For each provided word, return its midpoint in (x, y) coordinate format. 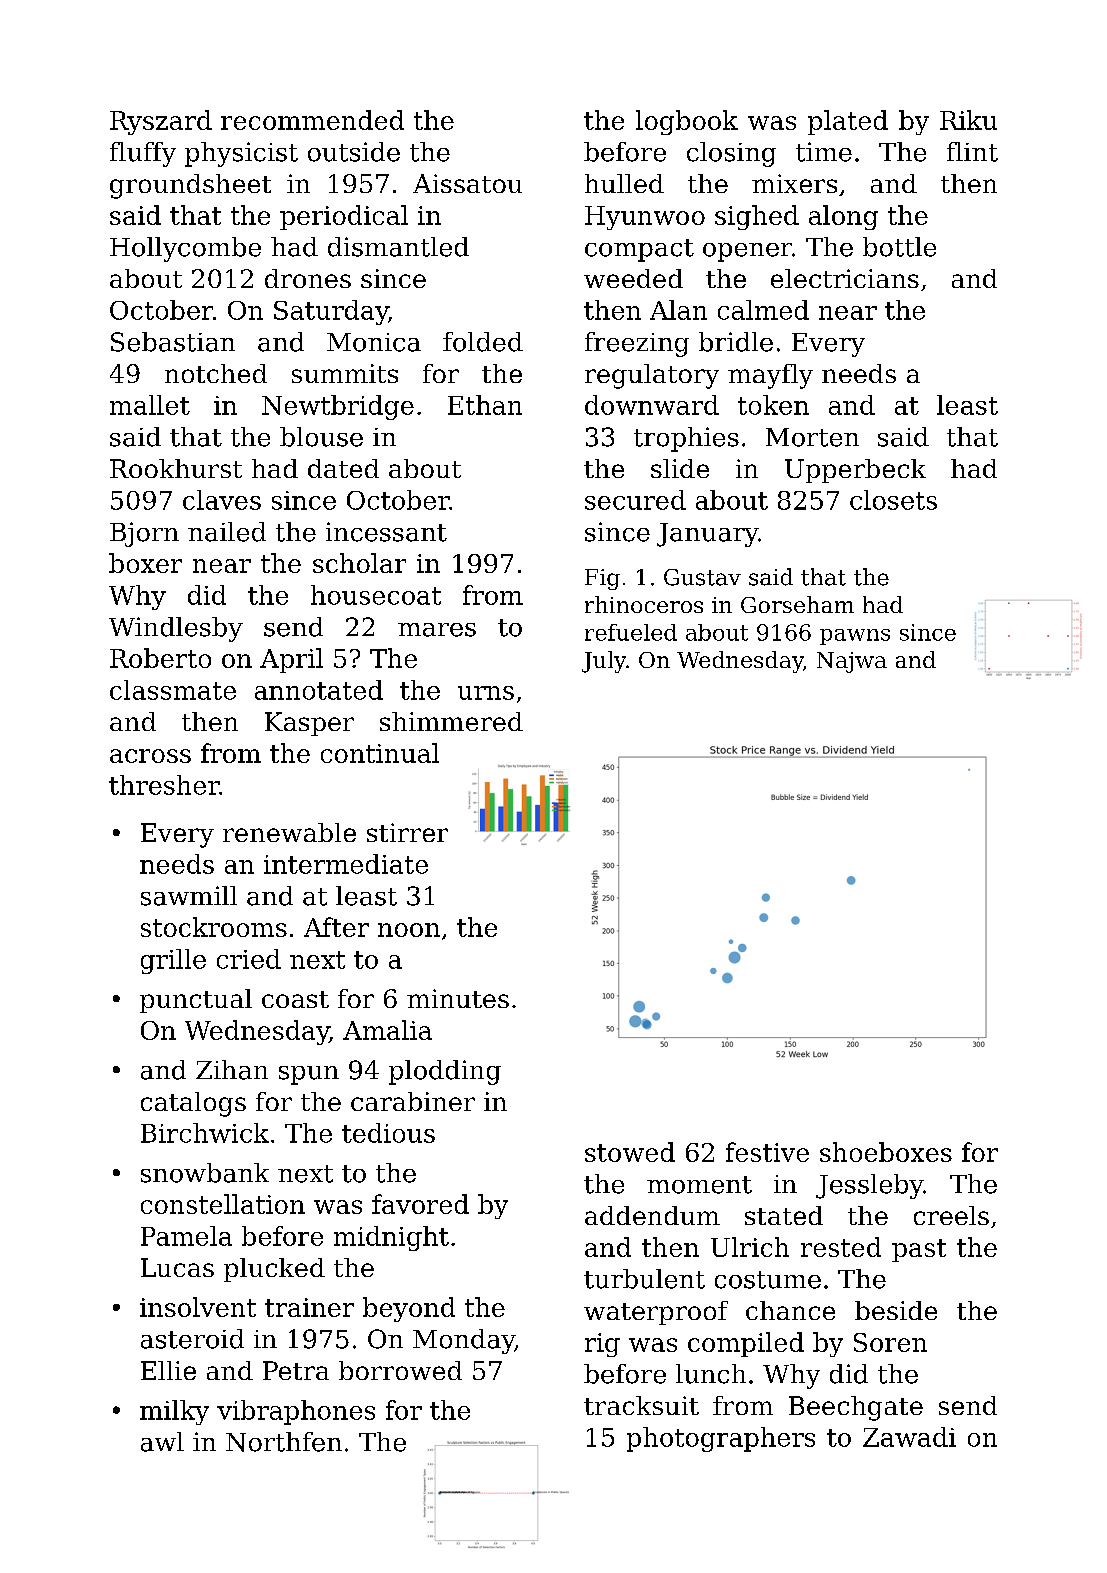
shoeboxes (886, 1152)
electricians (845, 278)
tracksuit (641, 1405)
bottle (899, 247)
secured (635, 500)
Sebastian (173, 342)
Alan (678, 310)
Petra (296, 1370)
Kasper (309, 724)
